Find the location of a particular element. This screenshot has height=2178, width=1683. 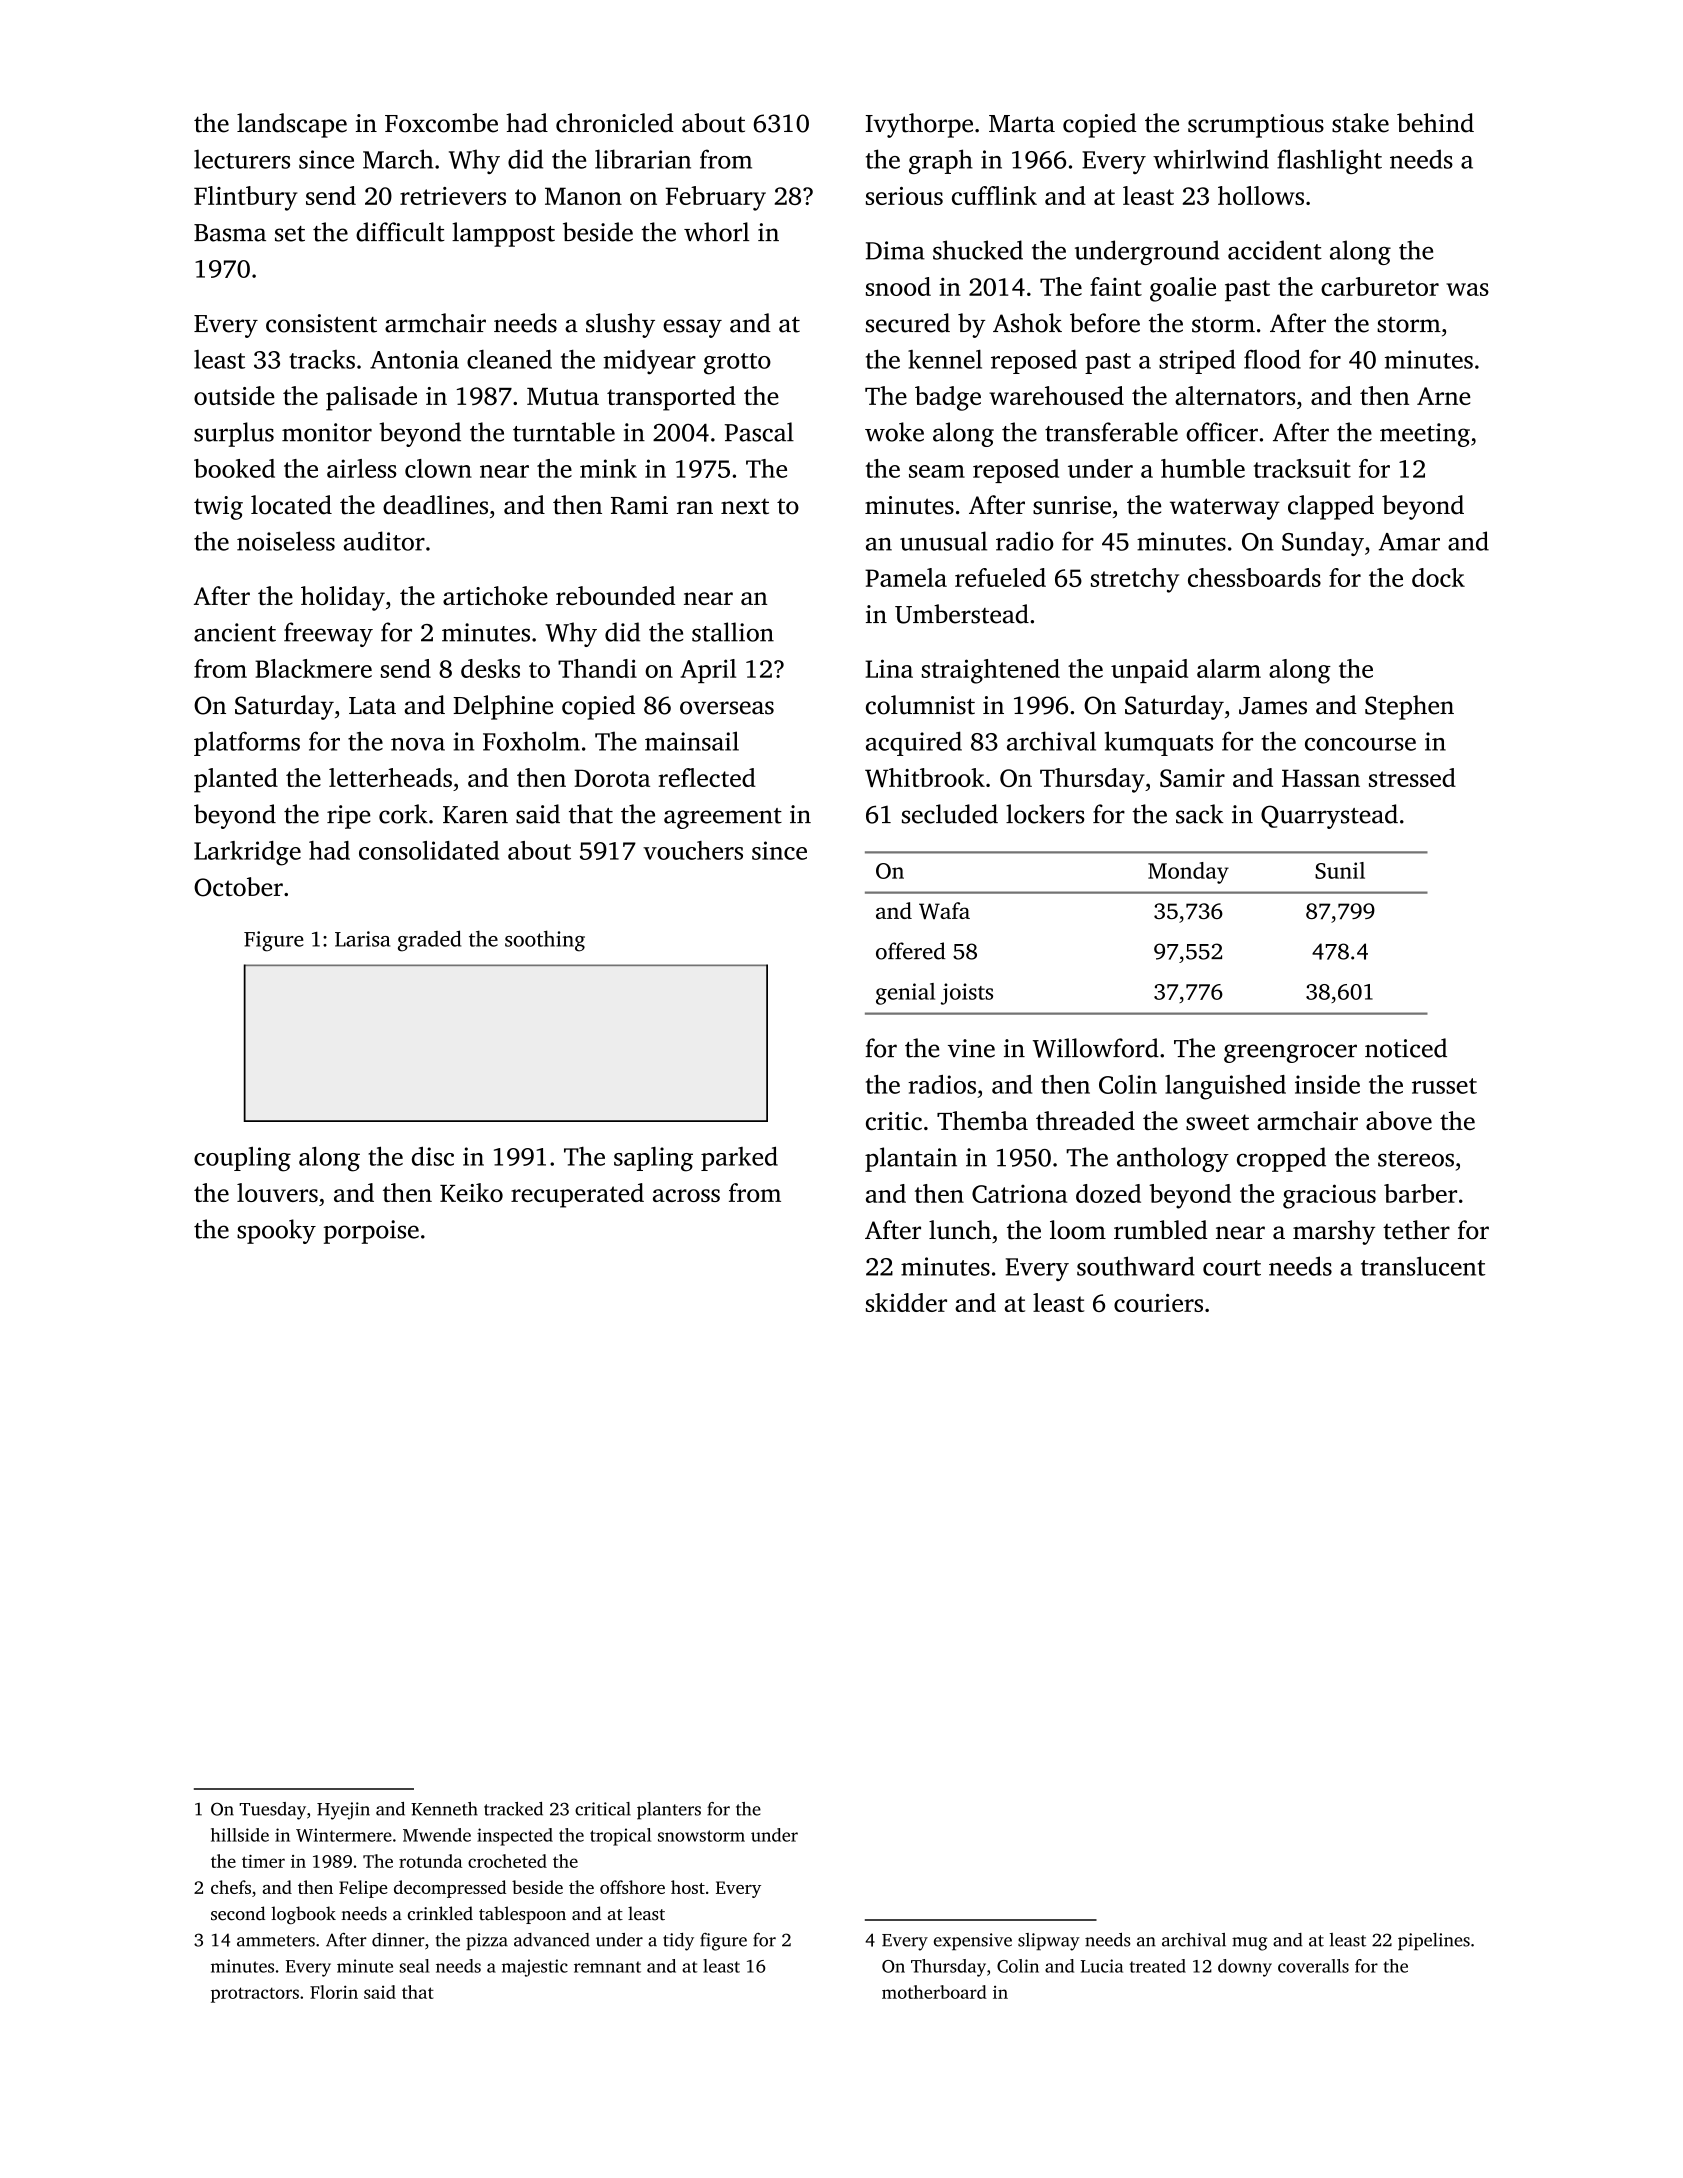

louvers is located at coordinates (277, 1192).
